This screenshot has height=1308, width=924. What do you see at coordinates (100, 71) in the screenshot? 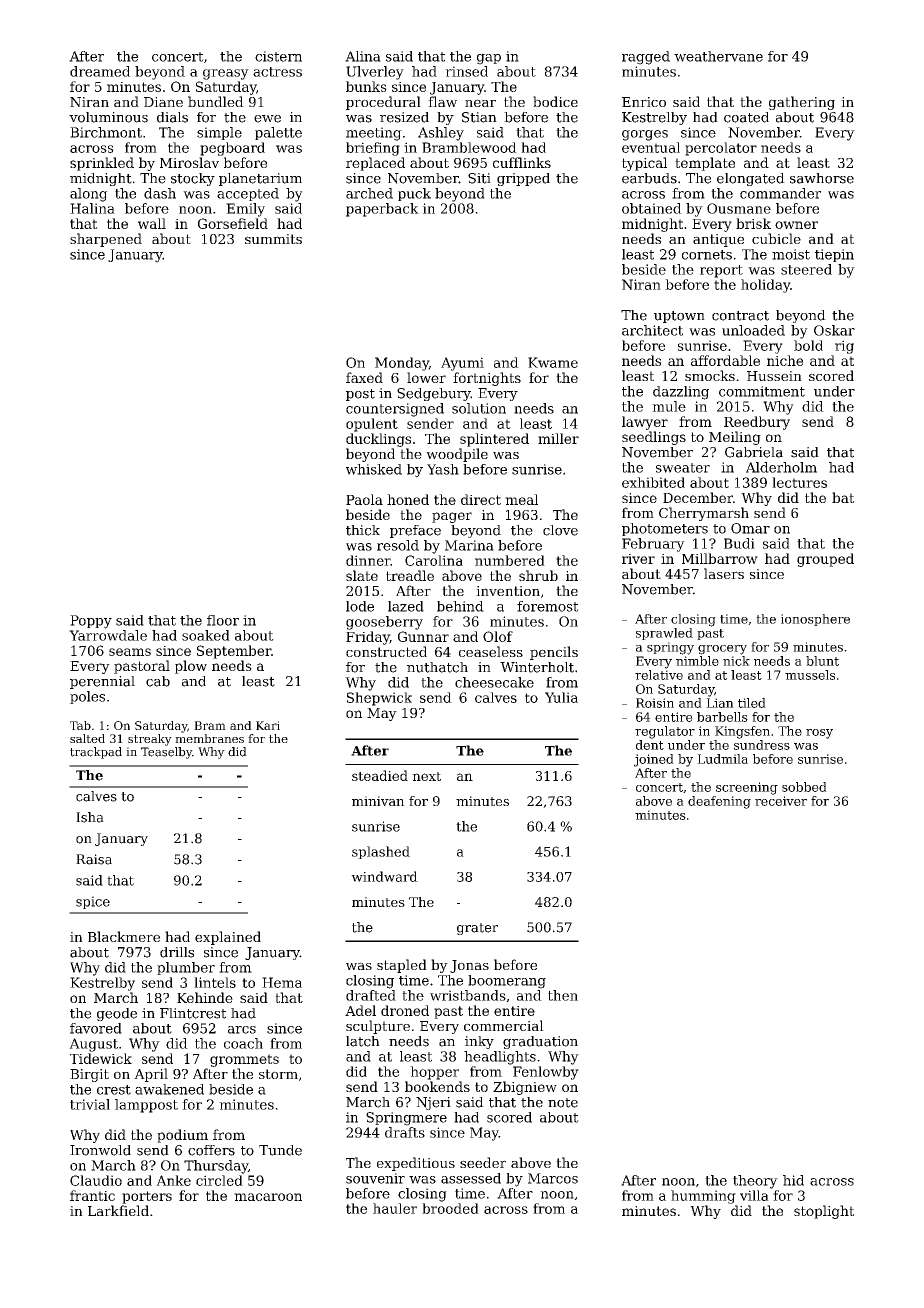
I see `dreamed` at bounding box center [100, 71].
